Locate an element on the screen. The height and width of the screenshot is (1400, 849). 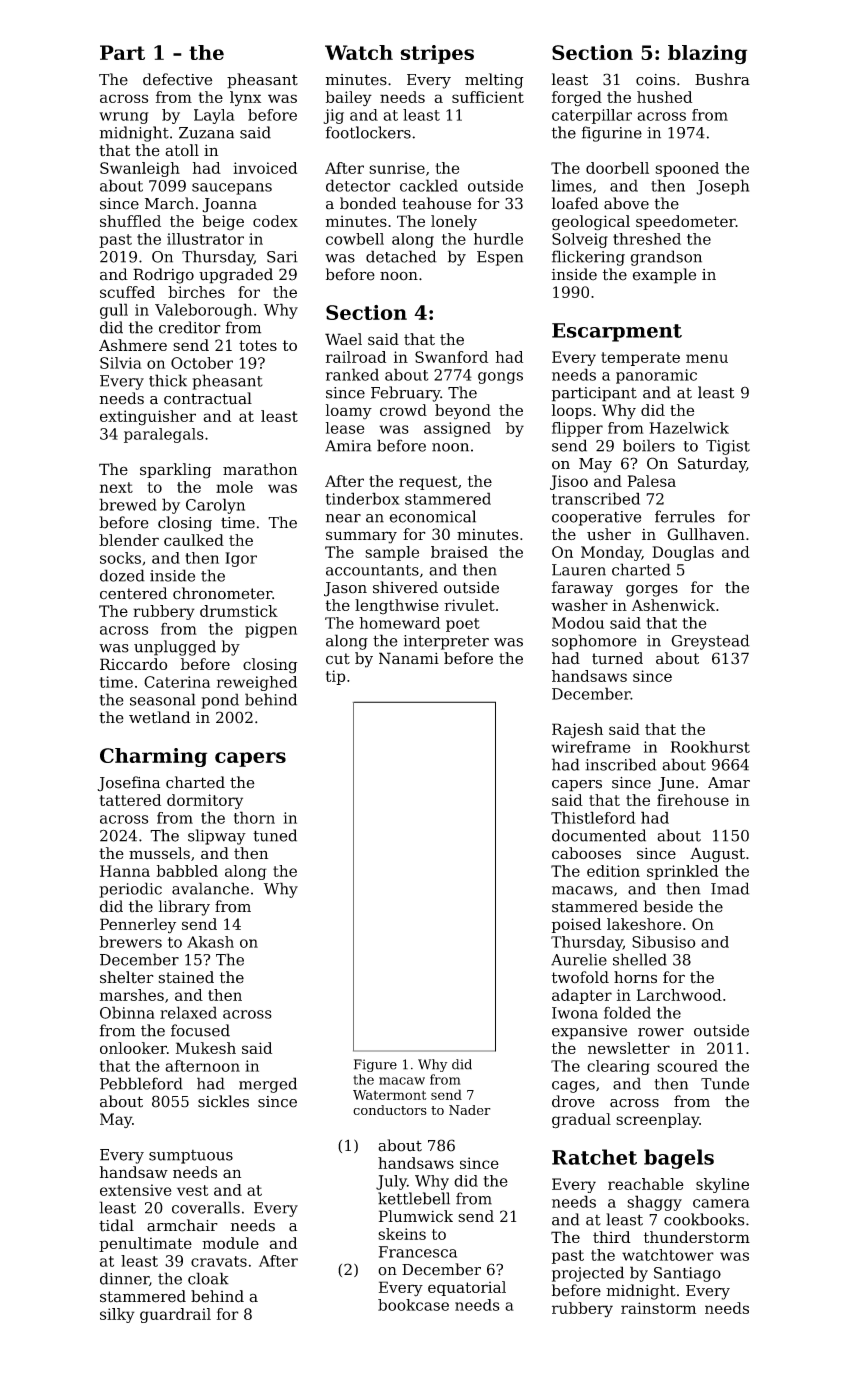
adapter is located at coordinates (582, 996).
